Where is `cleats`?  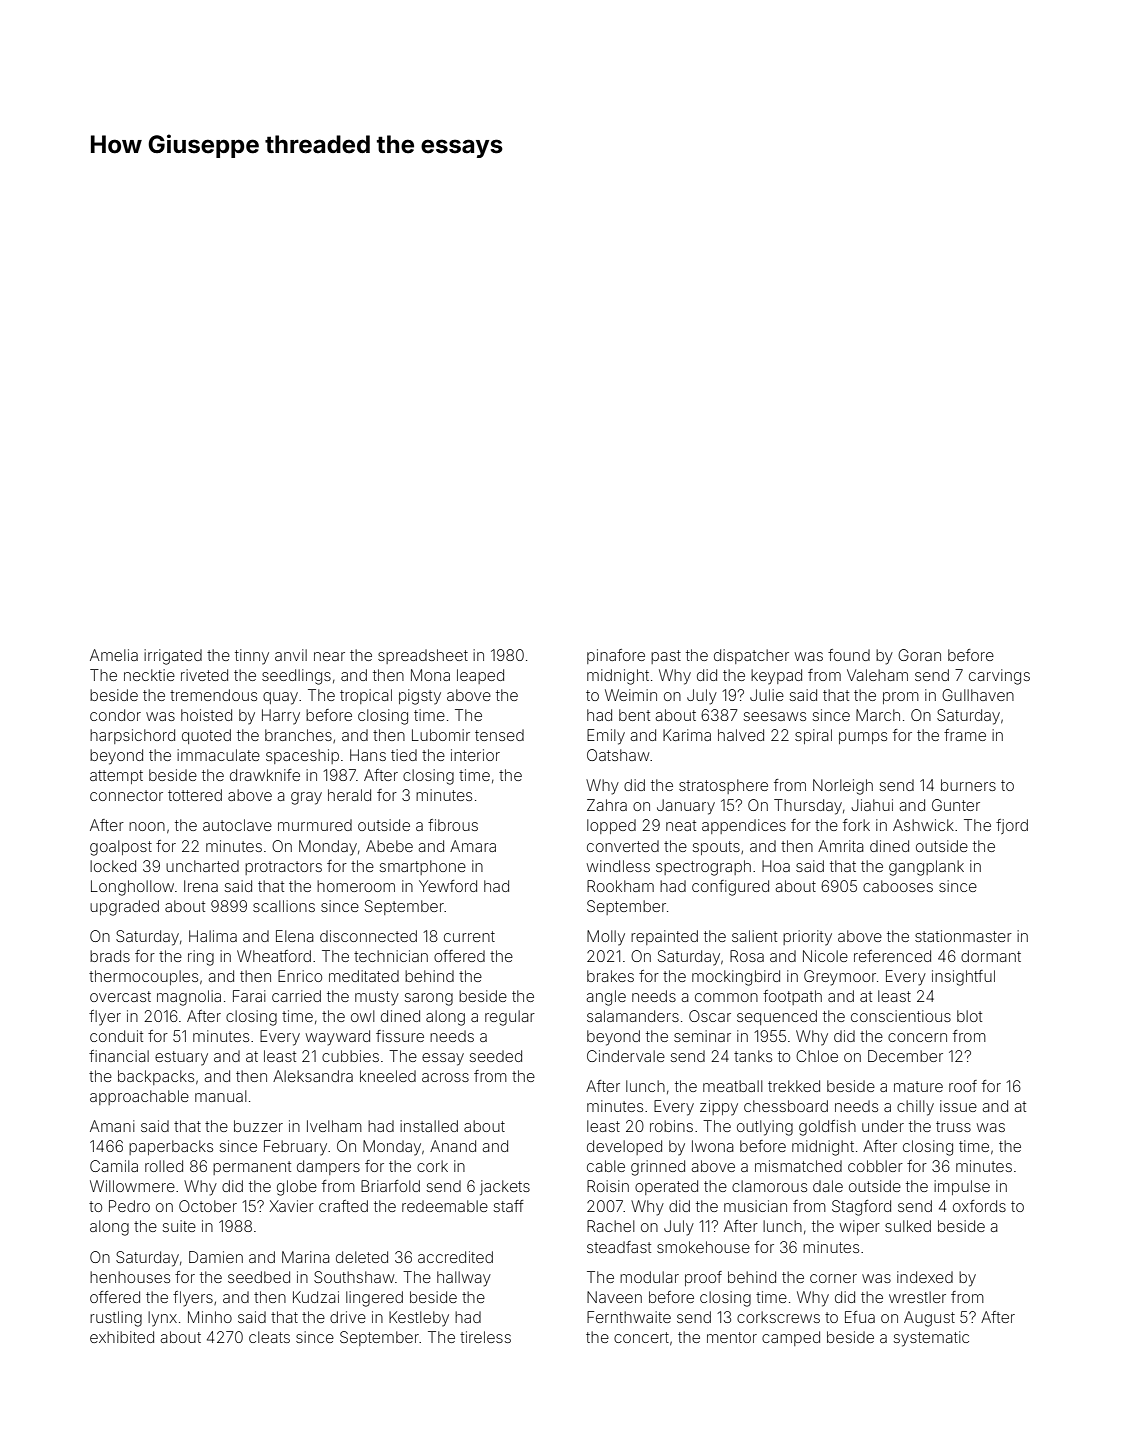 cleats is located at coordinates (269, 1337).
